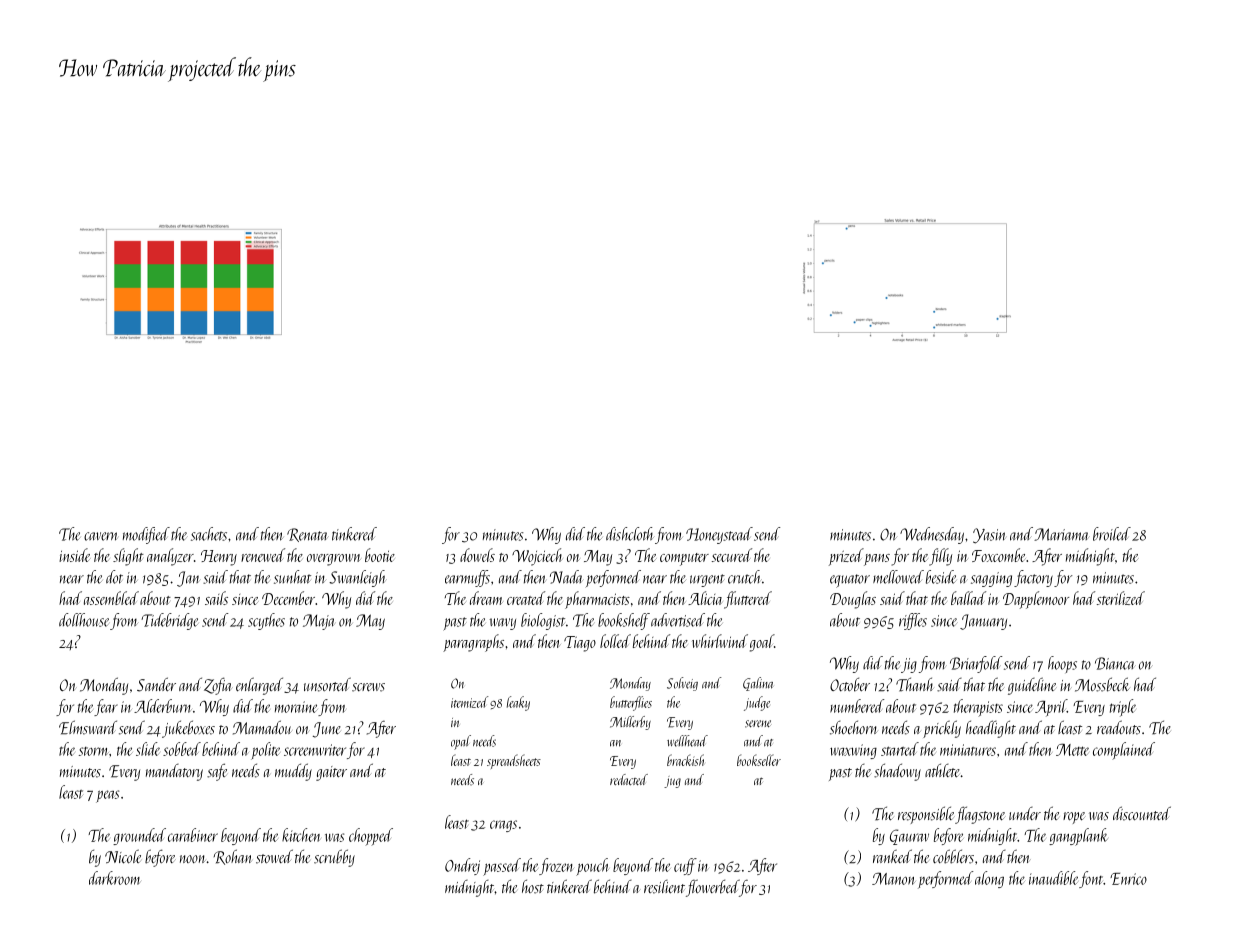 The image size is (1233, 952). What do you see at coordinates (989, 536) in the image?
I see `Yasin` at bounding box center [989, 536].
